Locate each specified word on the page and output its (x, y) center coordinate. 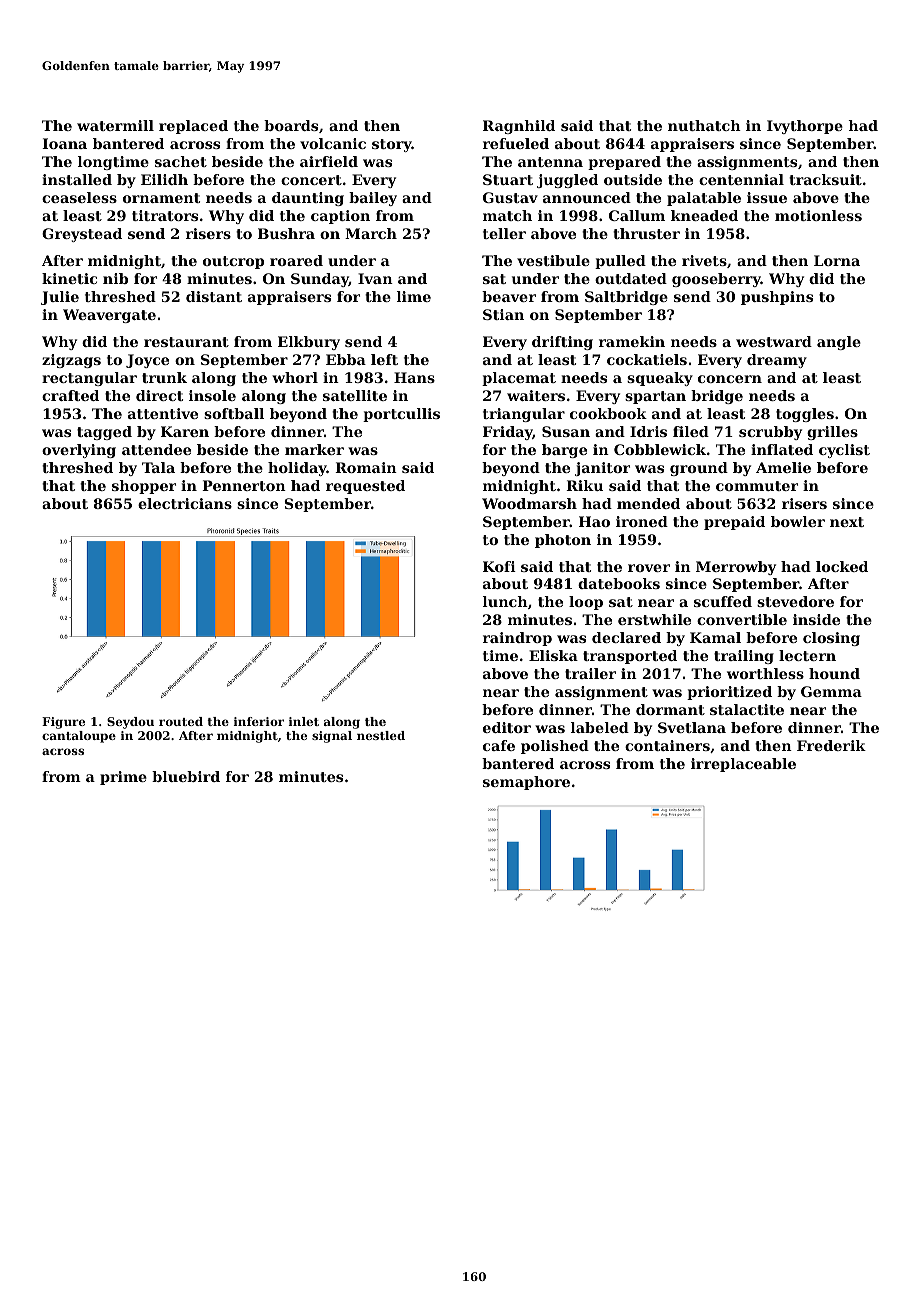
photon (563, 541)
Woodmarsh (529, 503)
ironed (642, 521)
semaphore (526, 783)
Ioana (64, 143)
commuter (757, 486)
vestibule (553, 260)
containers (667, 745)
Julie (60, 298)
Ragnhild (519, 127)
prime (123, 778)
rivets (704, 260)
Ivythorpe (805, 127)
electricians (185, 503)
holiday (297, 469)
